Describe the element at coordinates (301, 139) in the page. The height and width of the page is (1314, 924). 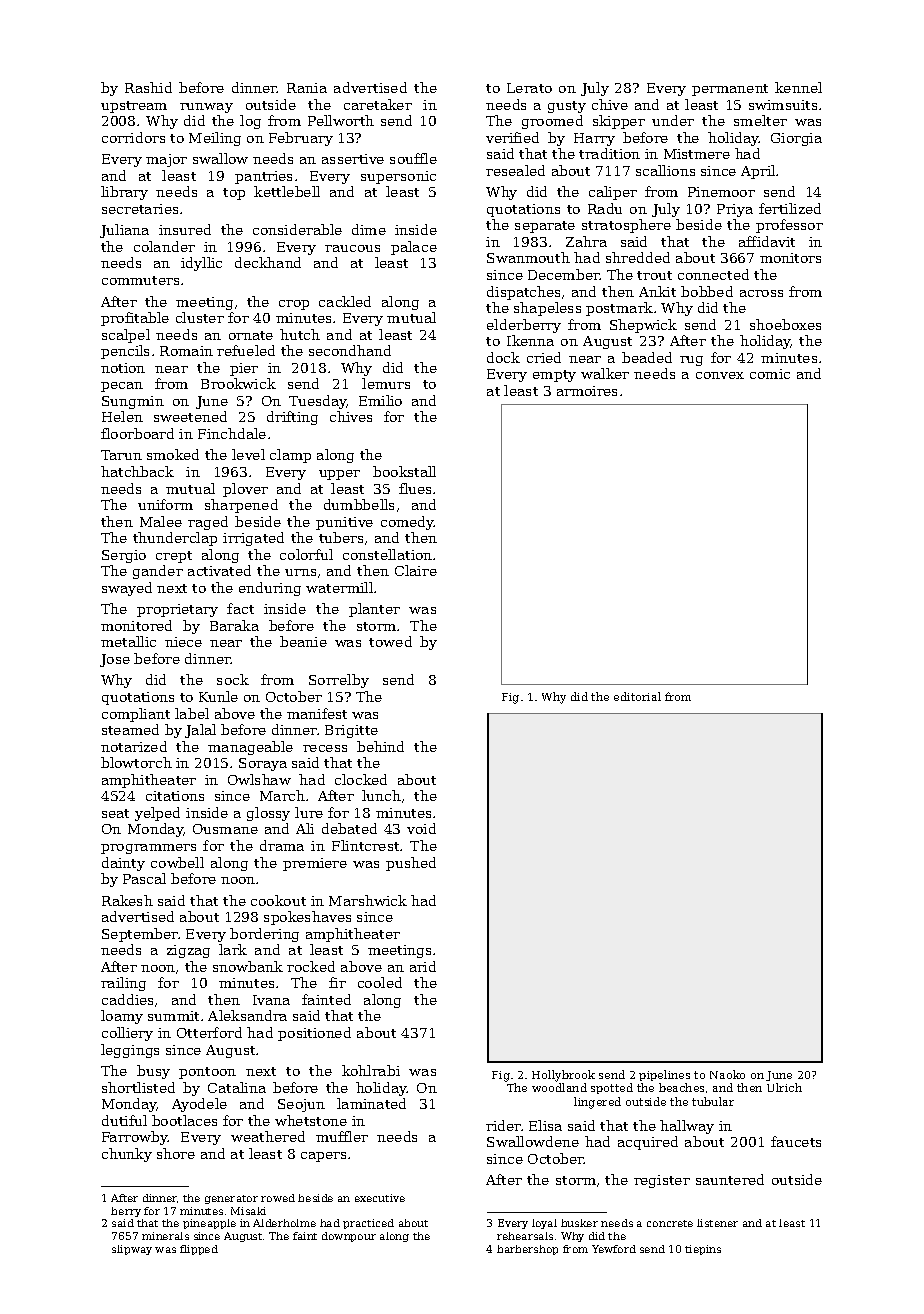
I see `February` at that location.
